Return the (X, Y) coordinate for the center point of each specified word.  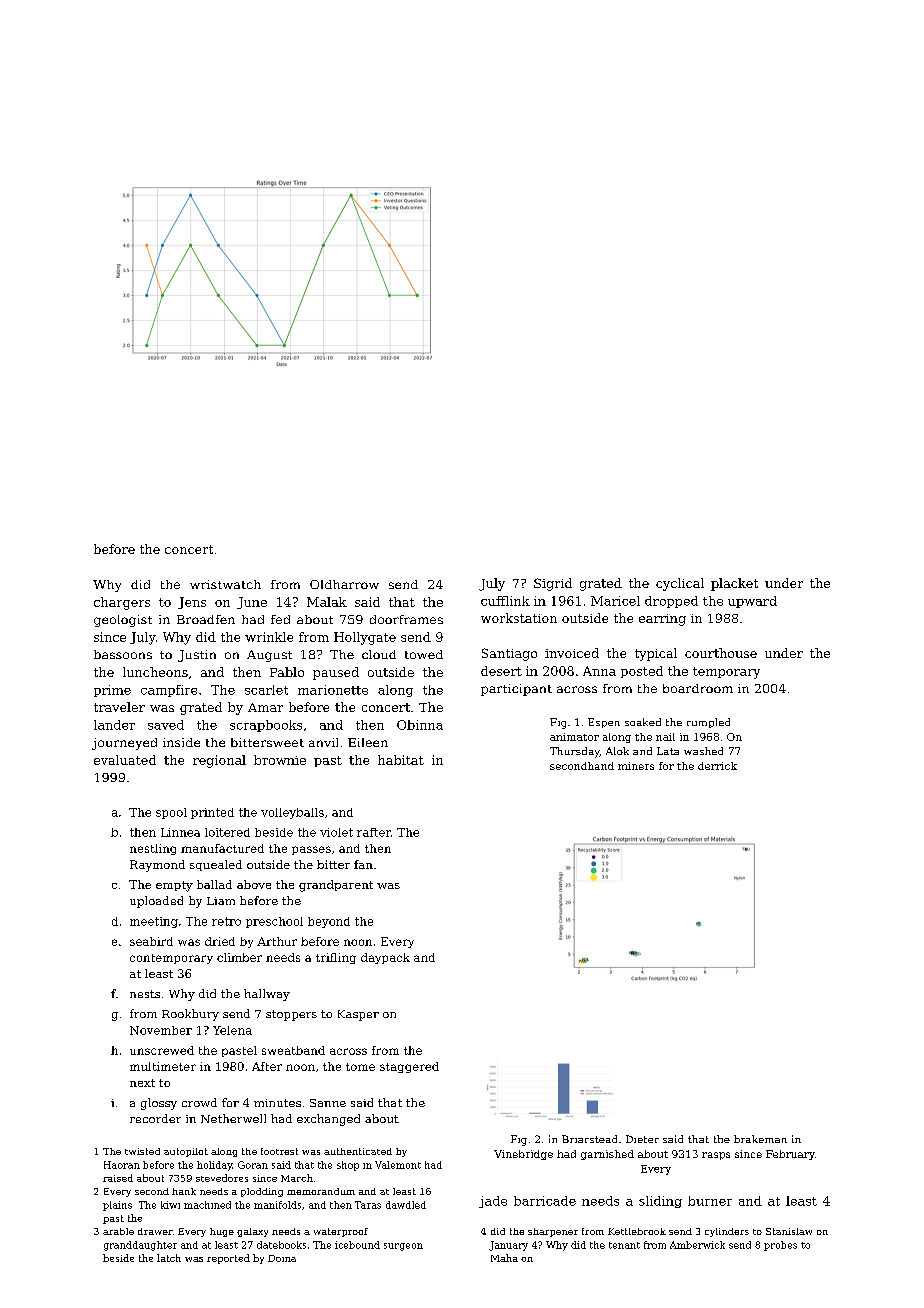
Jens (192, 603)
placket (734, 584)
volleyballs (292, 813)
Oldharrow (344, 584)
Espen (604, 723)
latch (169, 1258)
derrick (717, 766)
